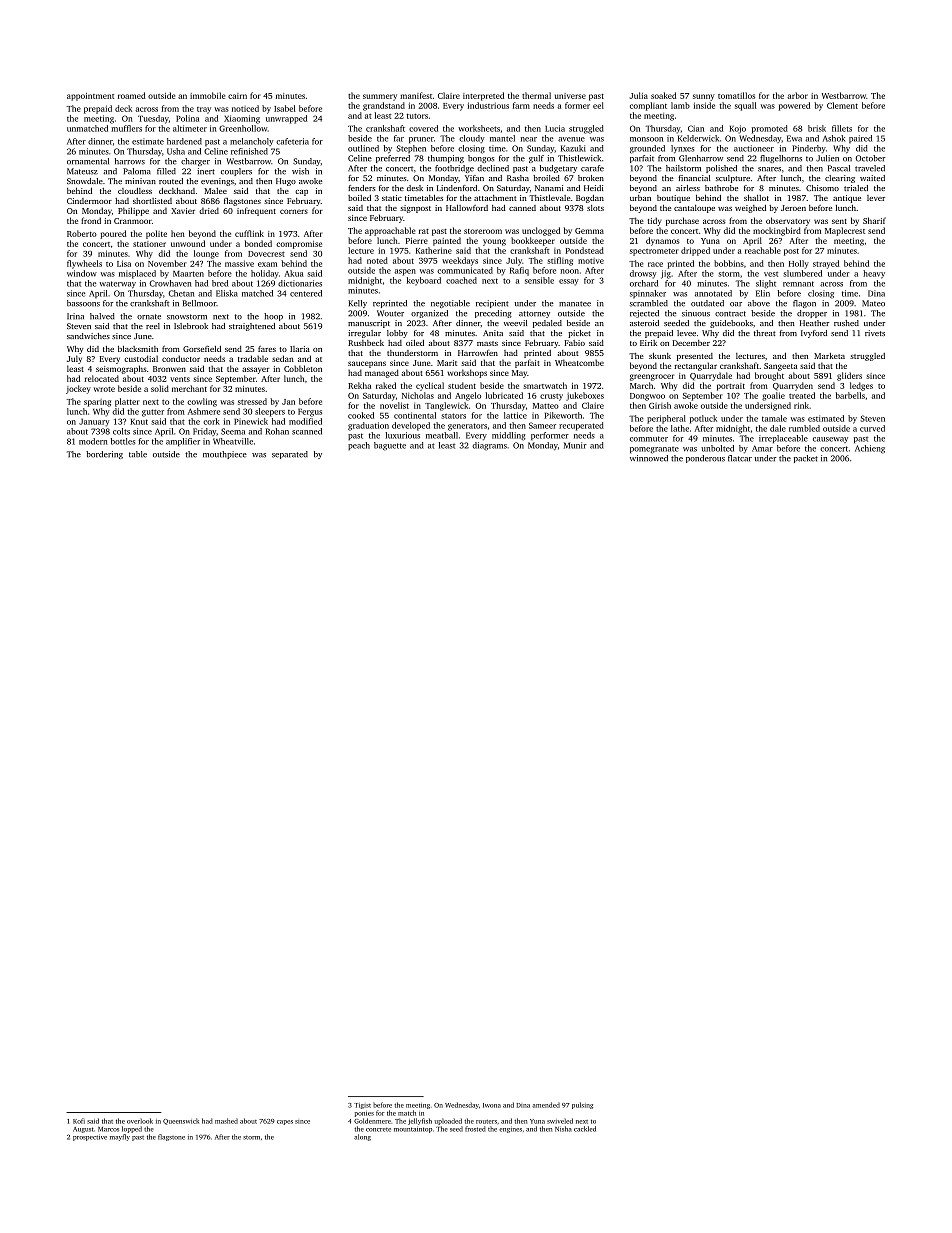  I want to click on immobile, so click(207, 95).
